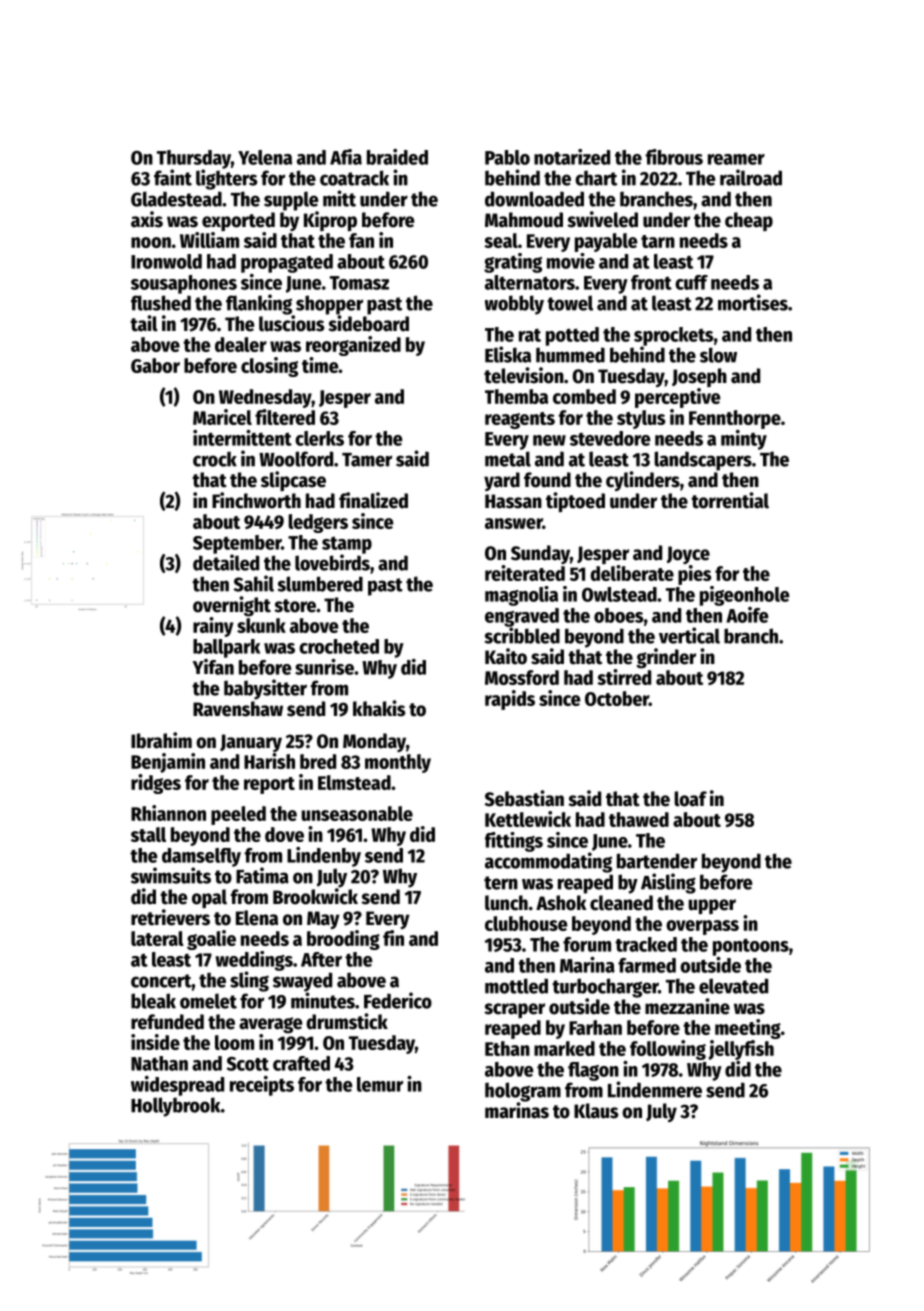 This image has width=924, height=1311. I want to click on torrential, so click(730, 500).
